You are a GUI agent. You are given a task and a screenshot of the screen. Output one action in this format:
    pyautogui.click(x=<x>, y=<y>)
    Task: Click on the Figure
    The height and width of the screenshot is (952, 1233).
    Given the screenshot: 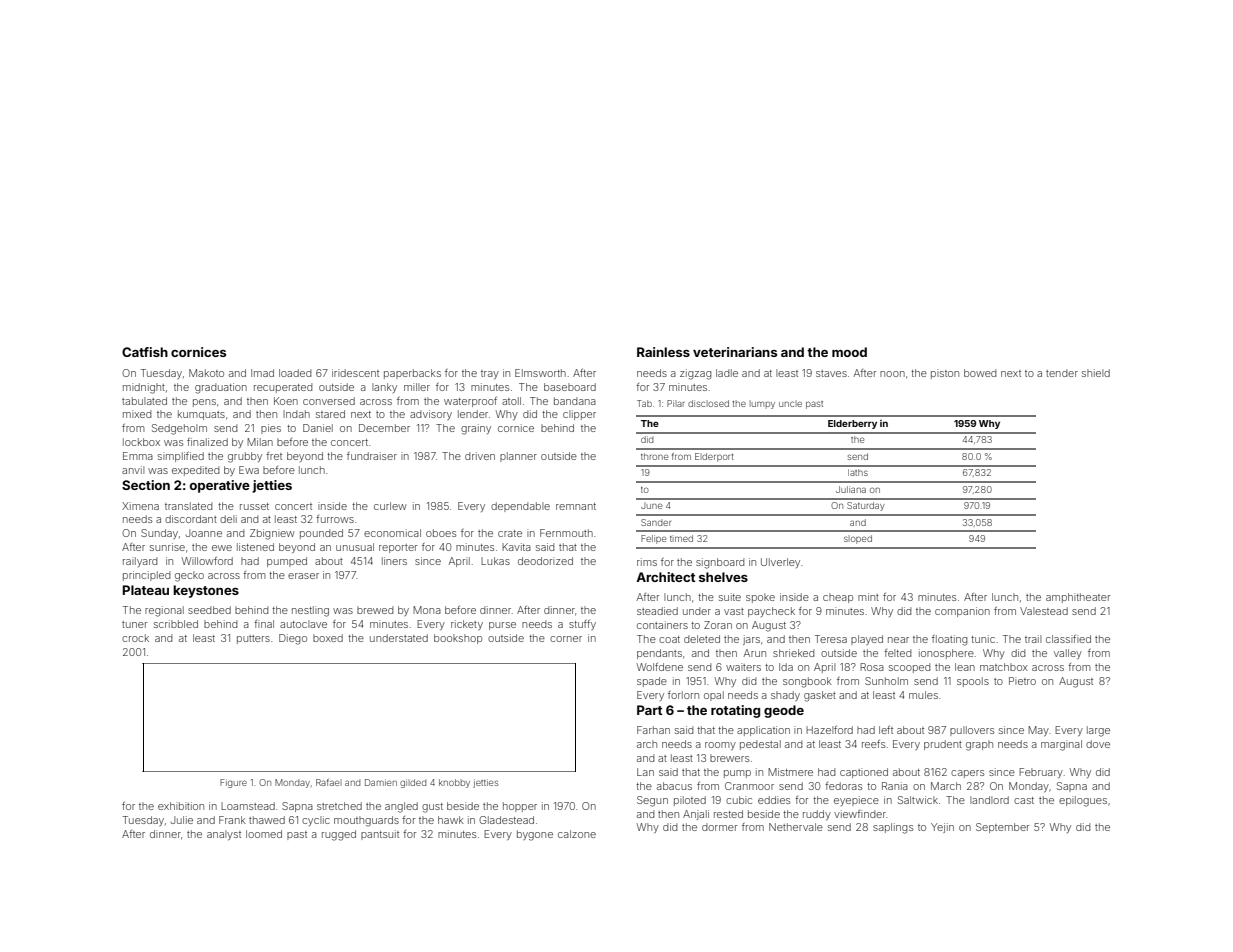 What is the action you would take?
    pyautogui.click(x=233, y=783)
